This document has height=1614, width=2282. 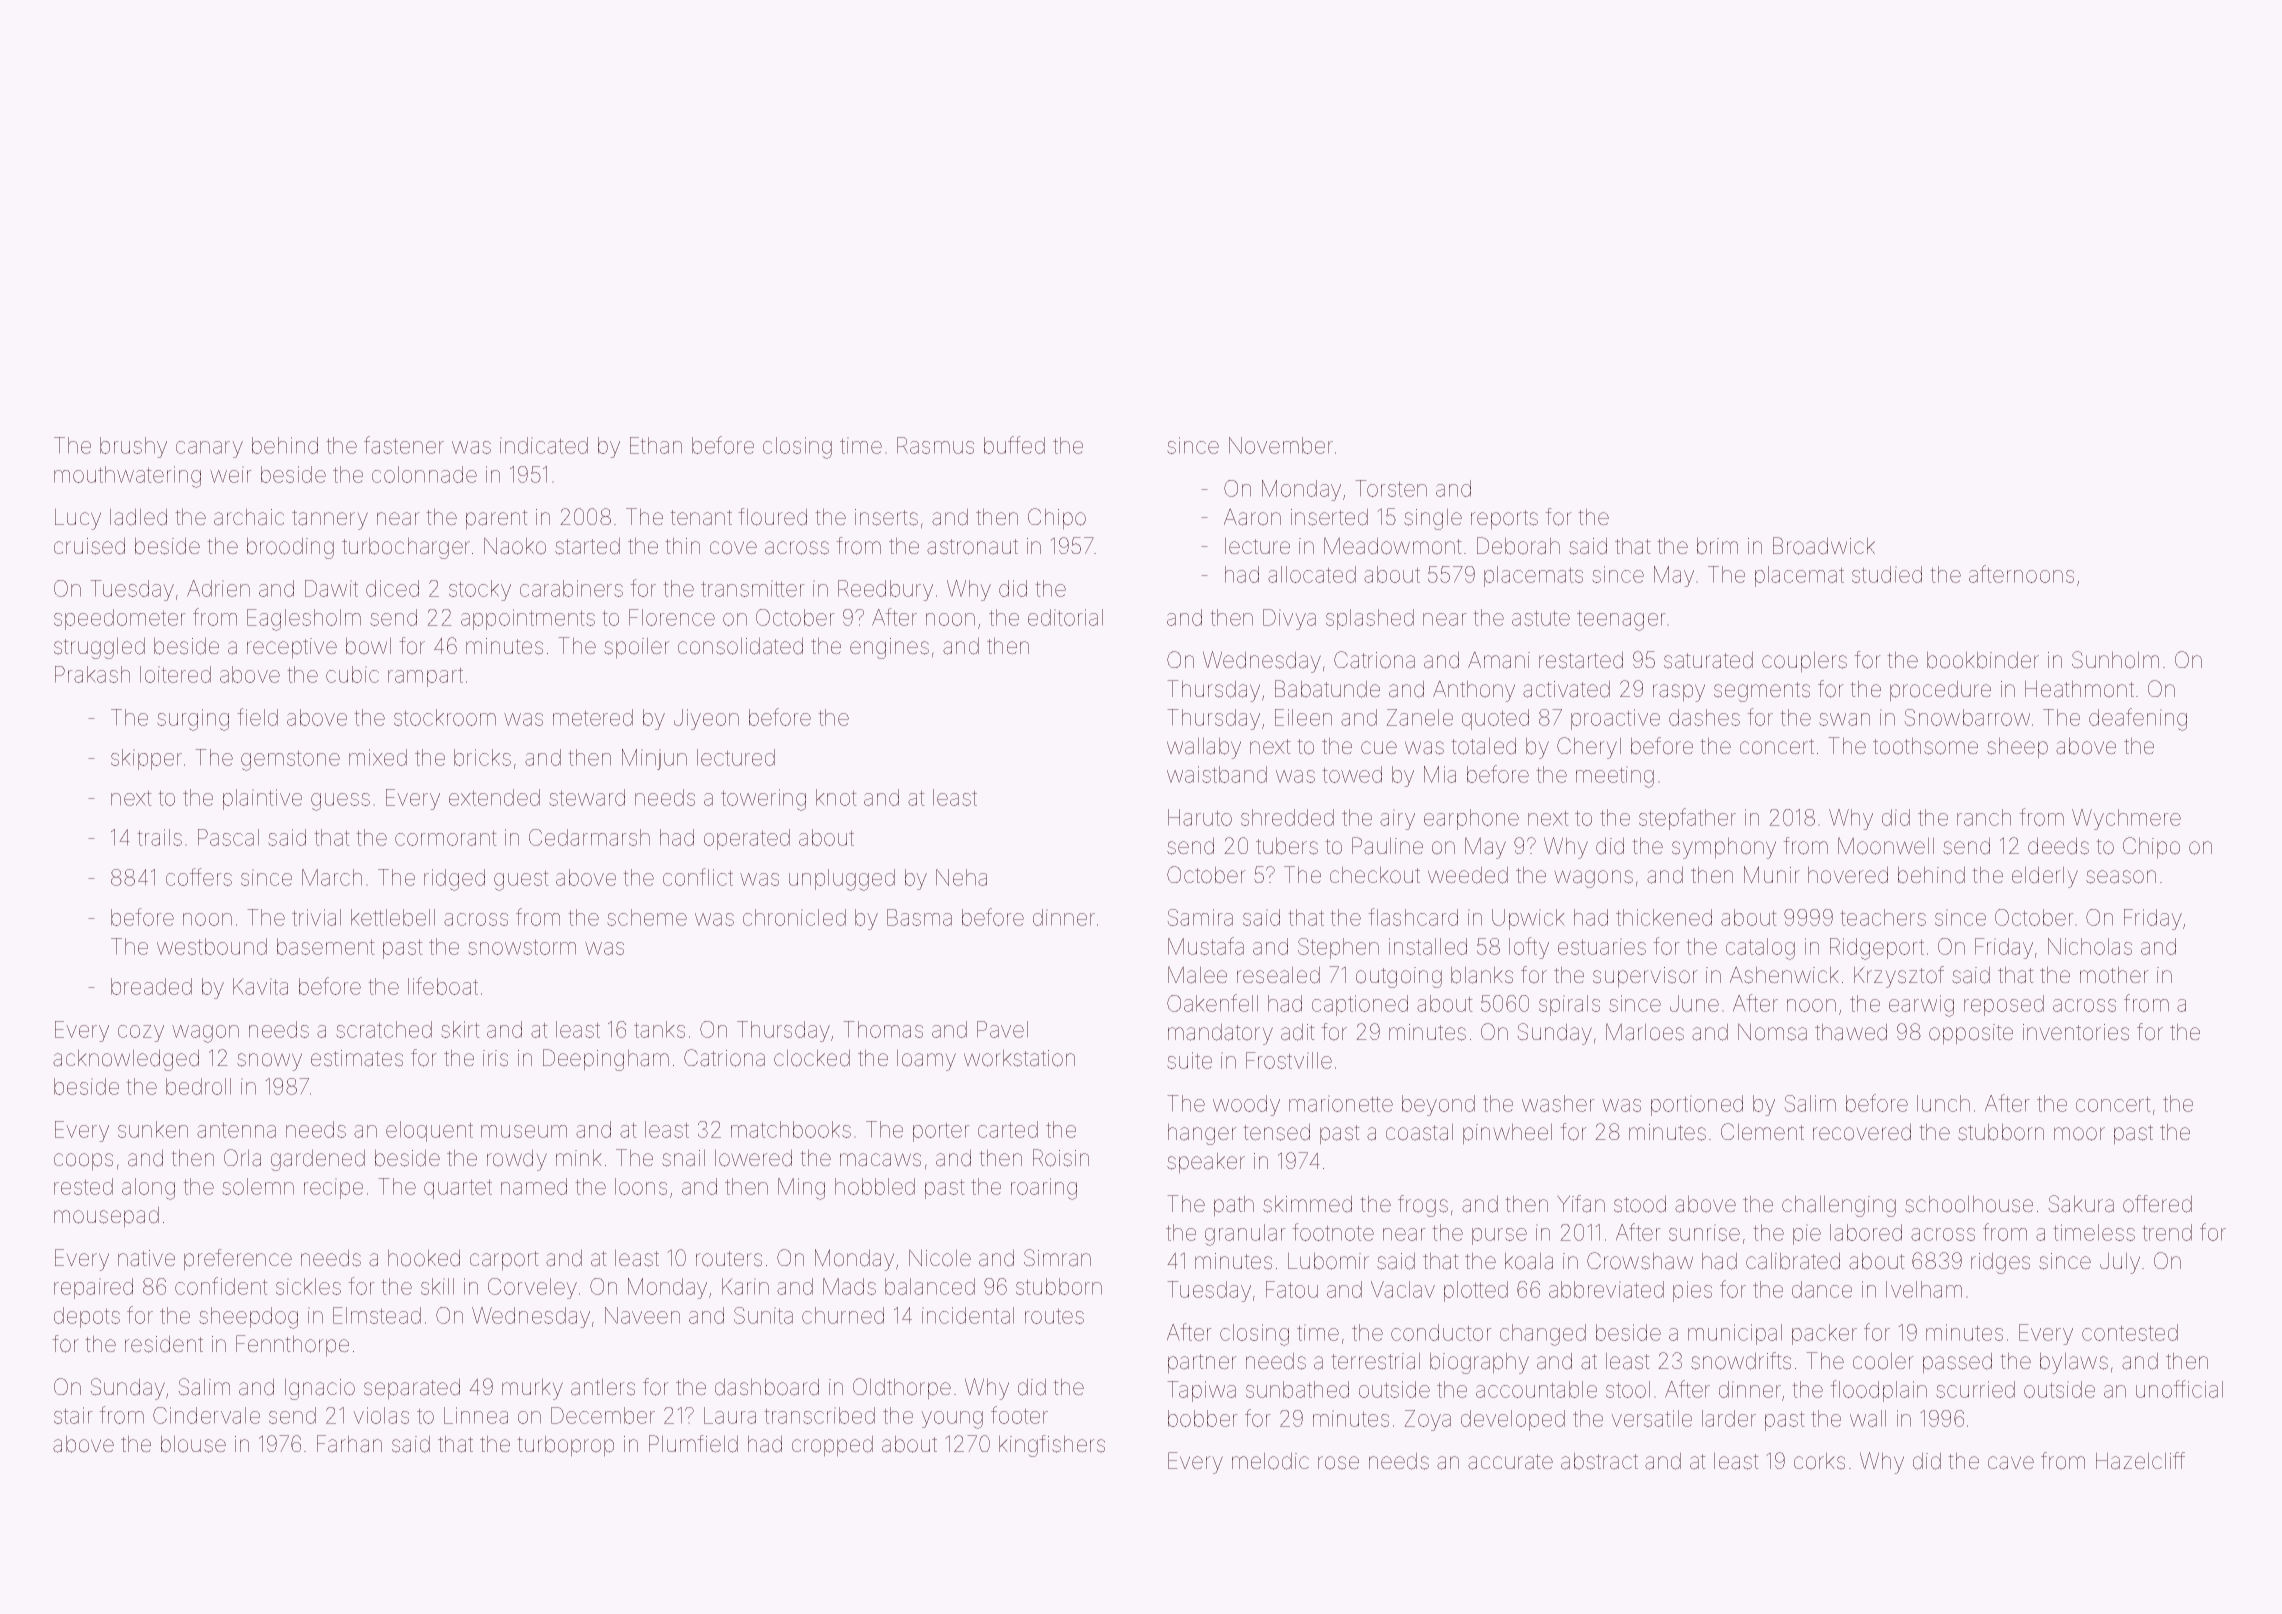 What do you see at coordinates (1327, 689) in the document?
I see `Babatunde` at bounding box center [1327, 689].
